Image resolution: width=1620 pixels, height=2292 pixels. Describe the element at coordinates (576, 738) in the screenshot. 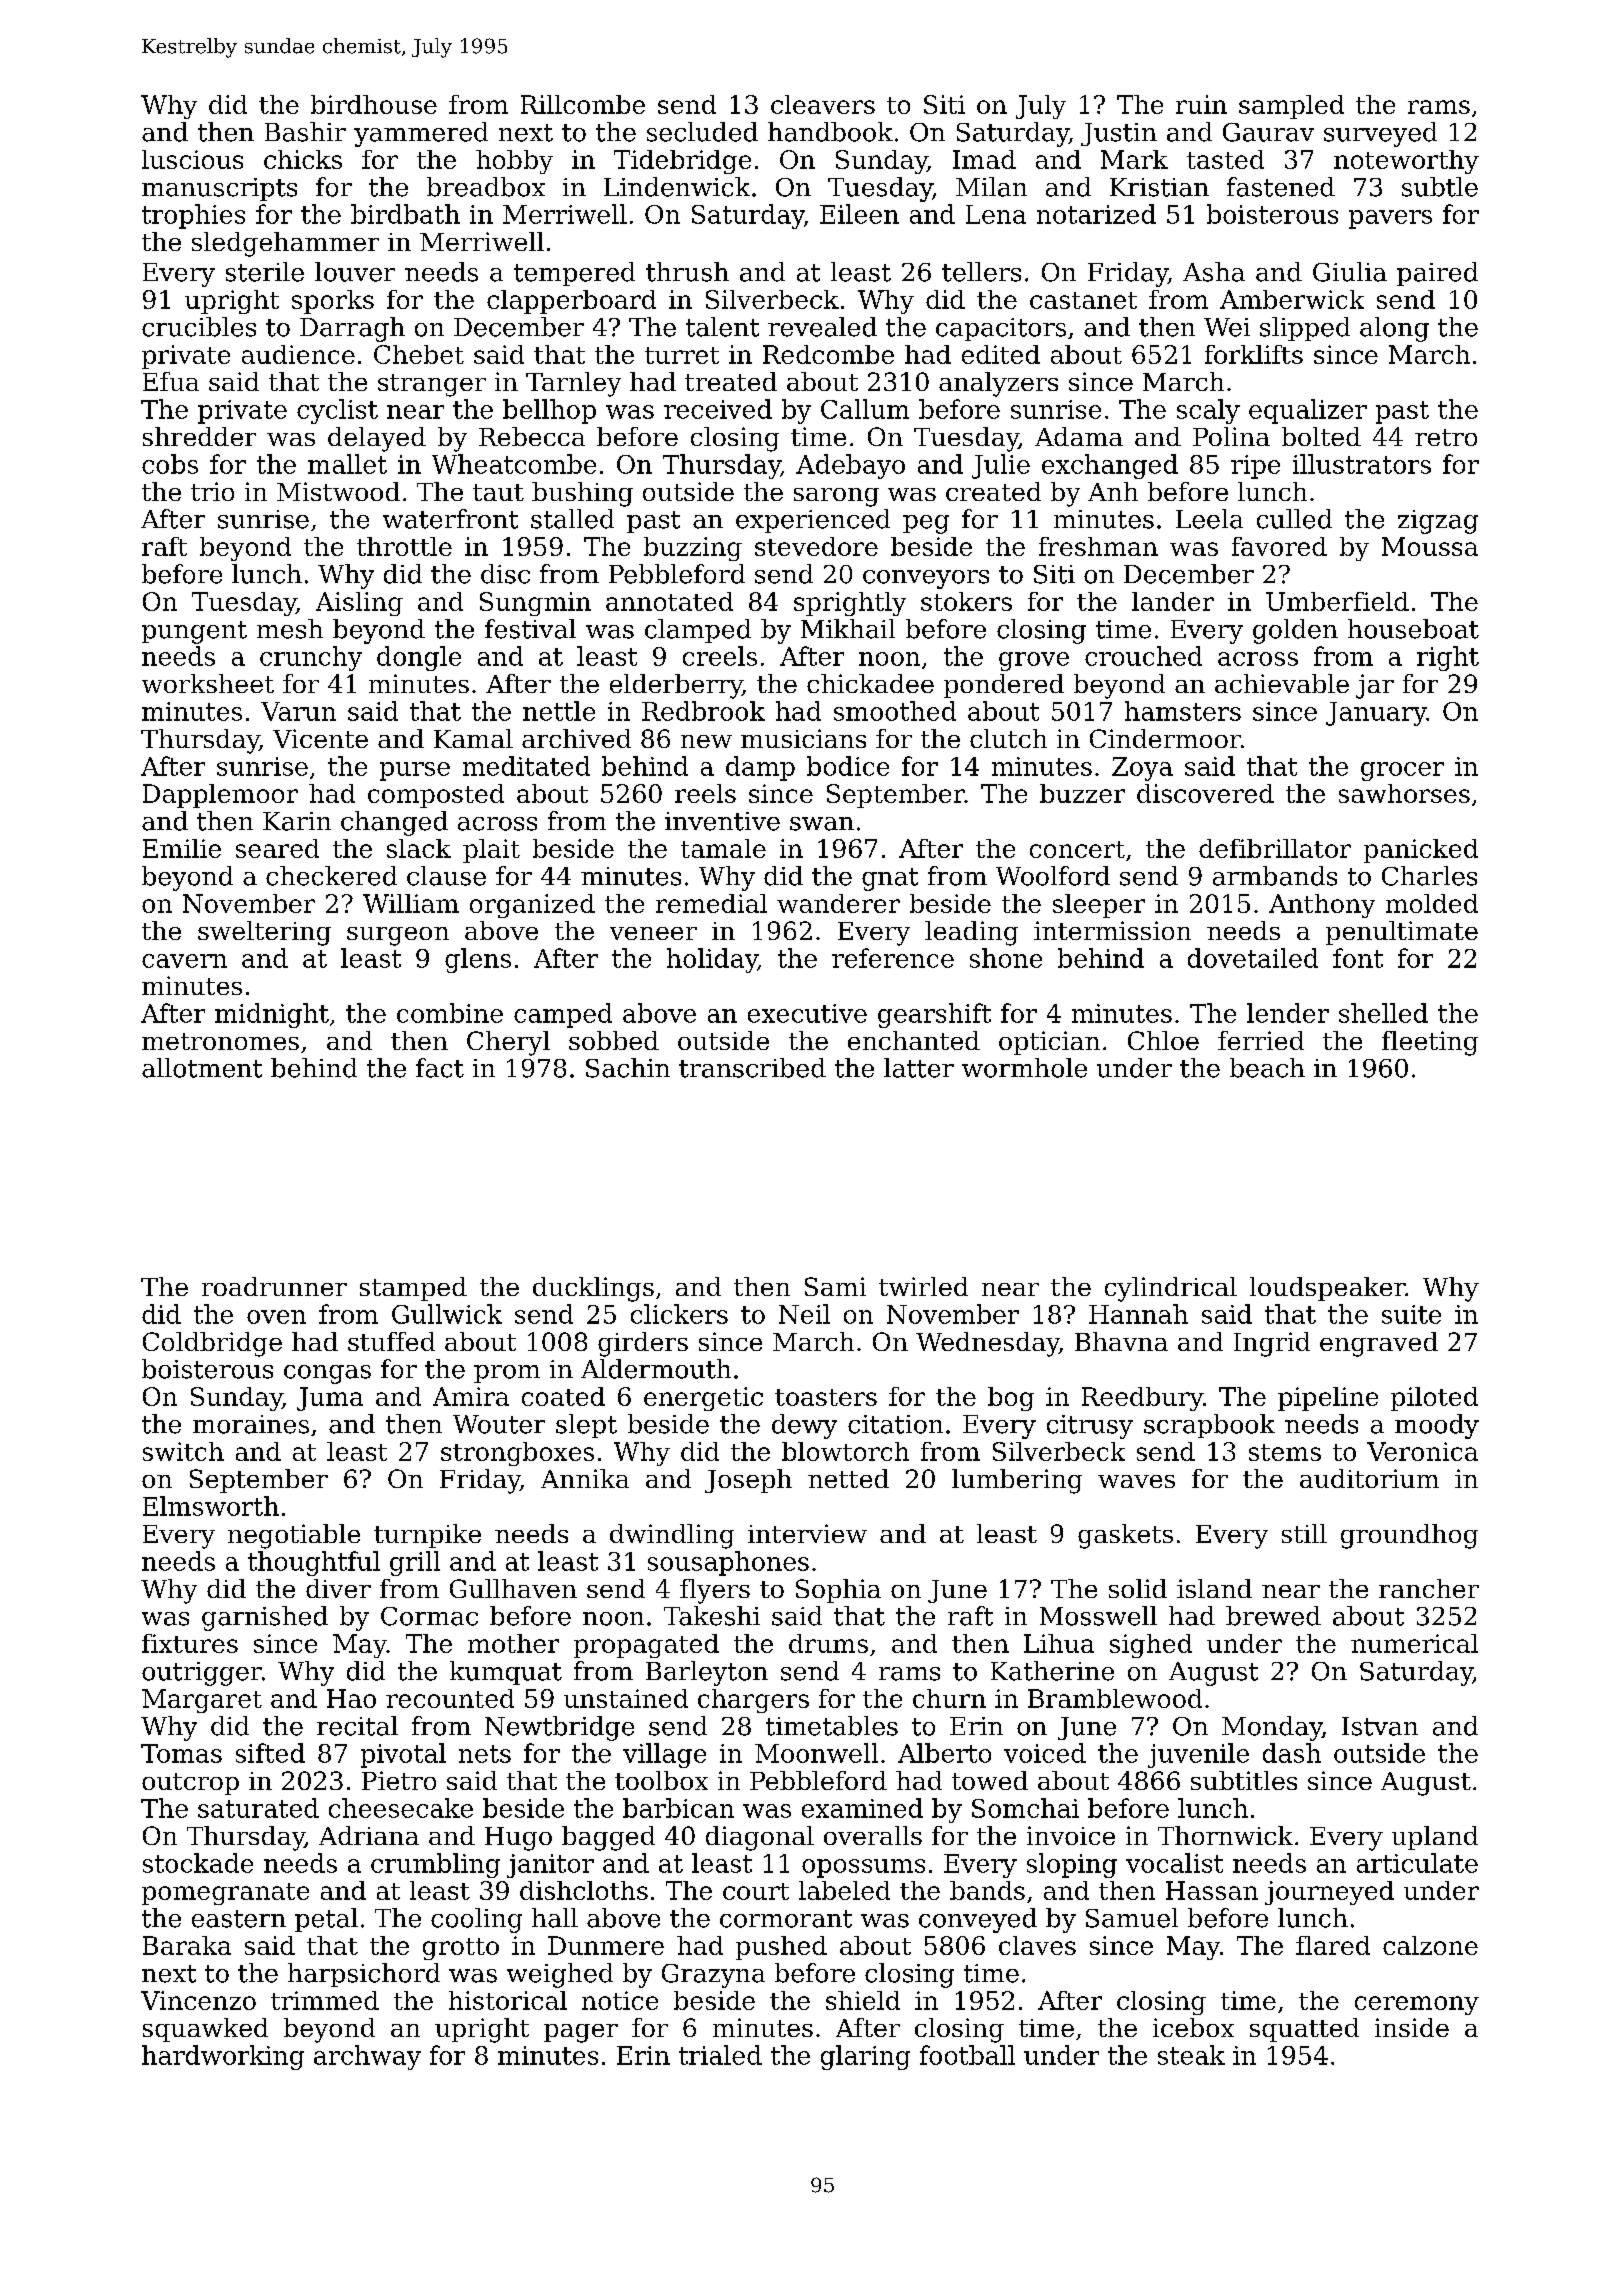

I see `archived` at that location.
